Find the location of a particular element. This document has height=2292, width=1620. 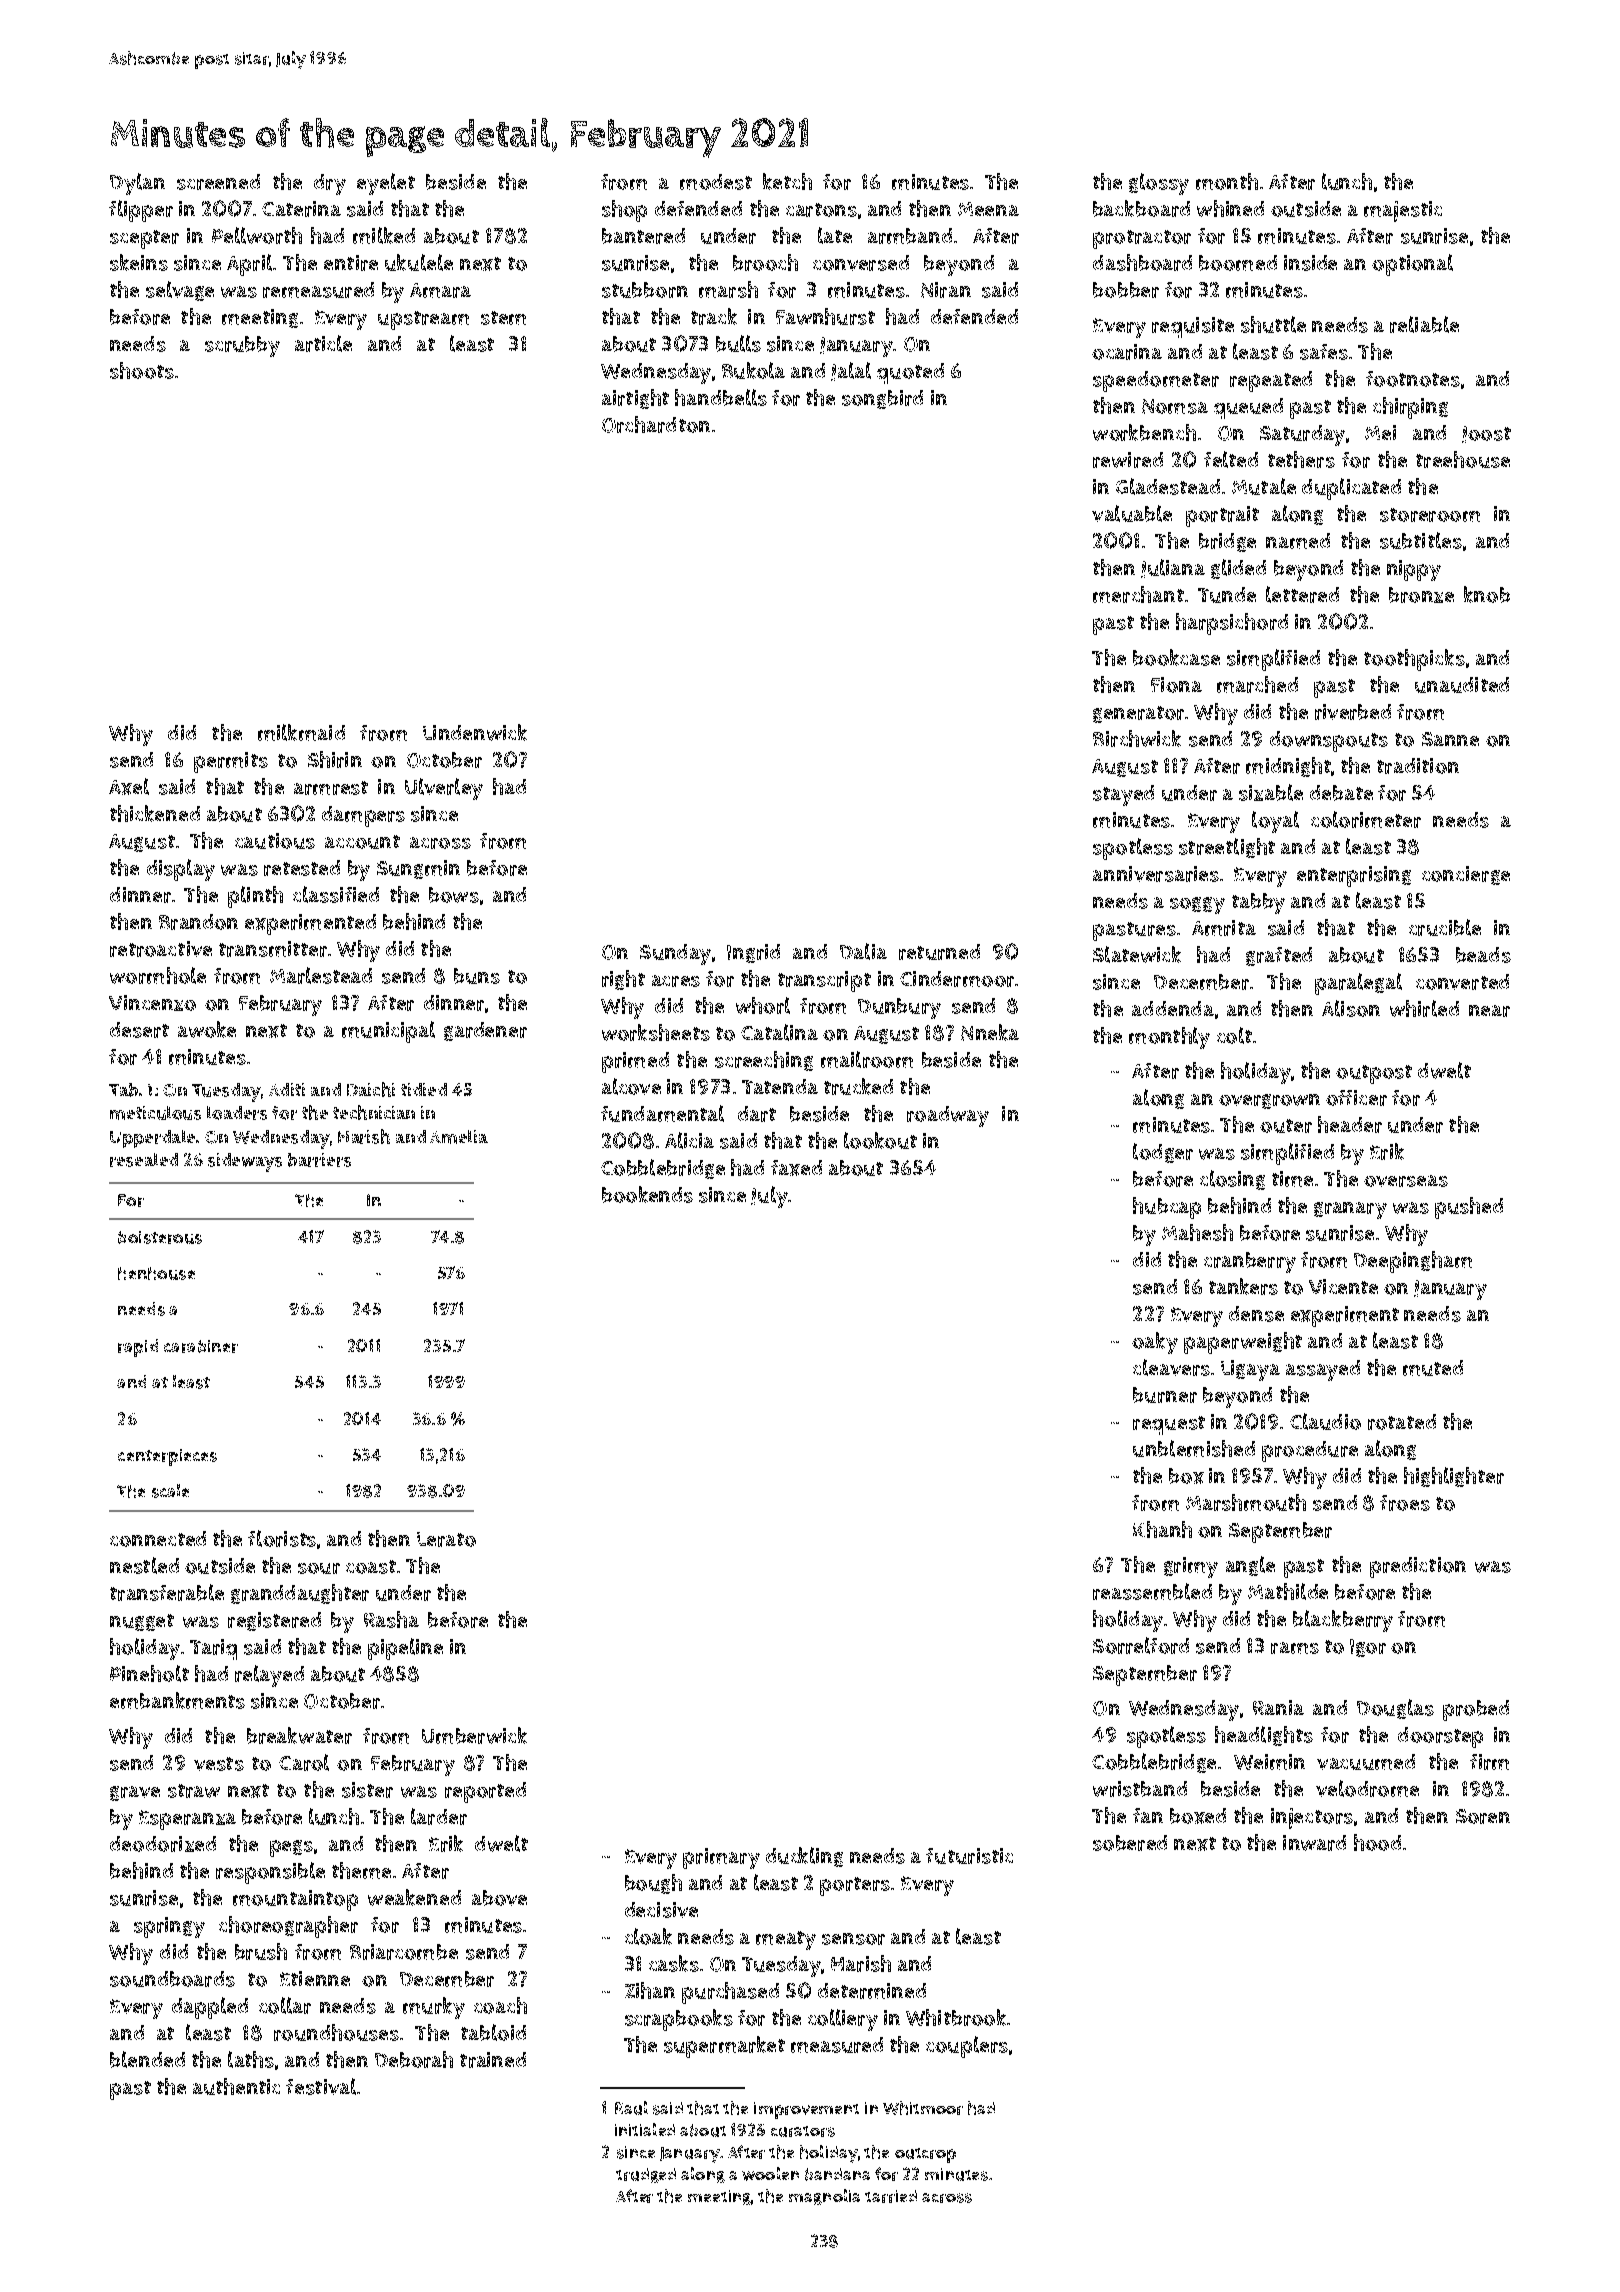

festival is located at coordinates (321, 2086).
